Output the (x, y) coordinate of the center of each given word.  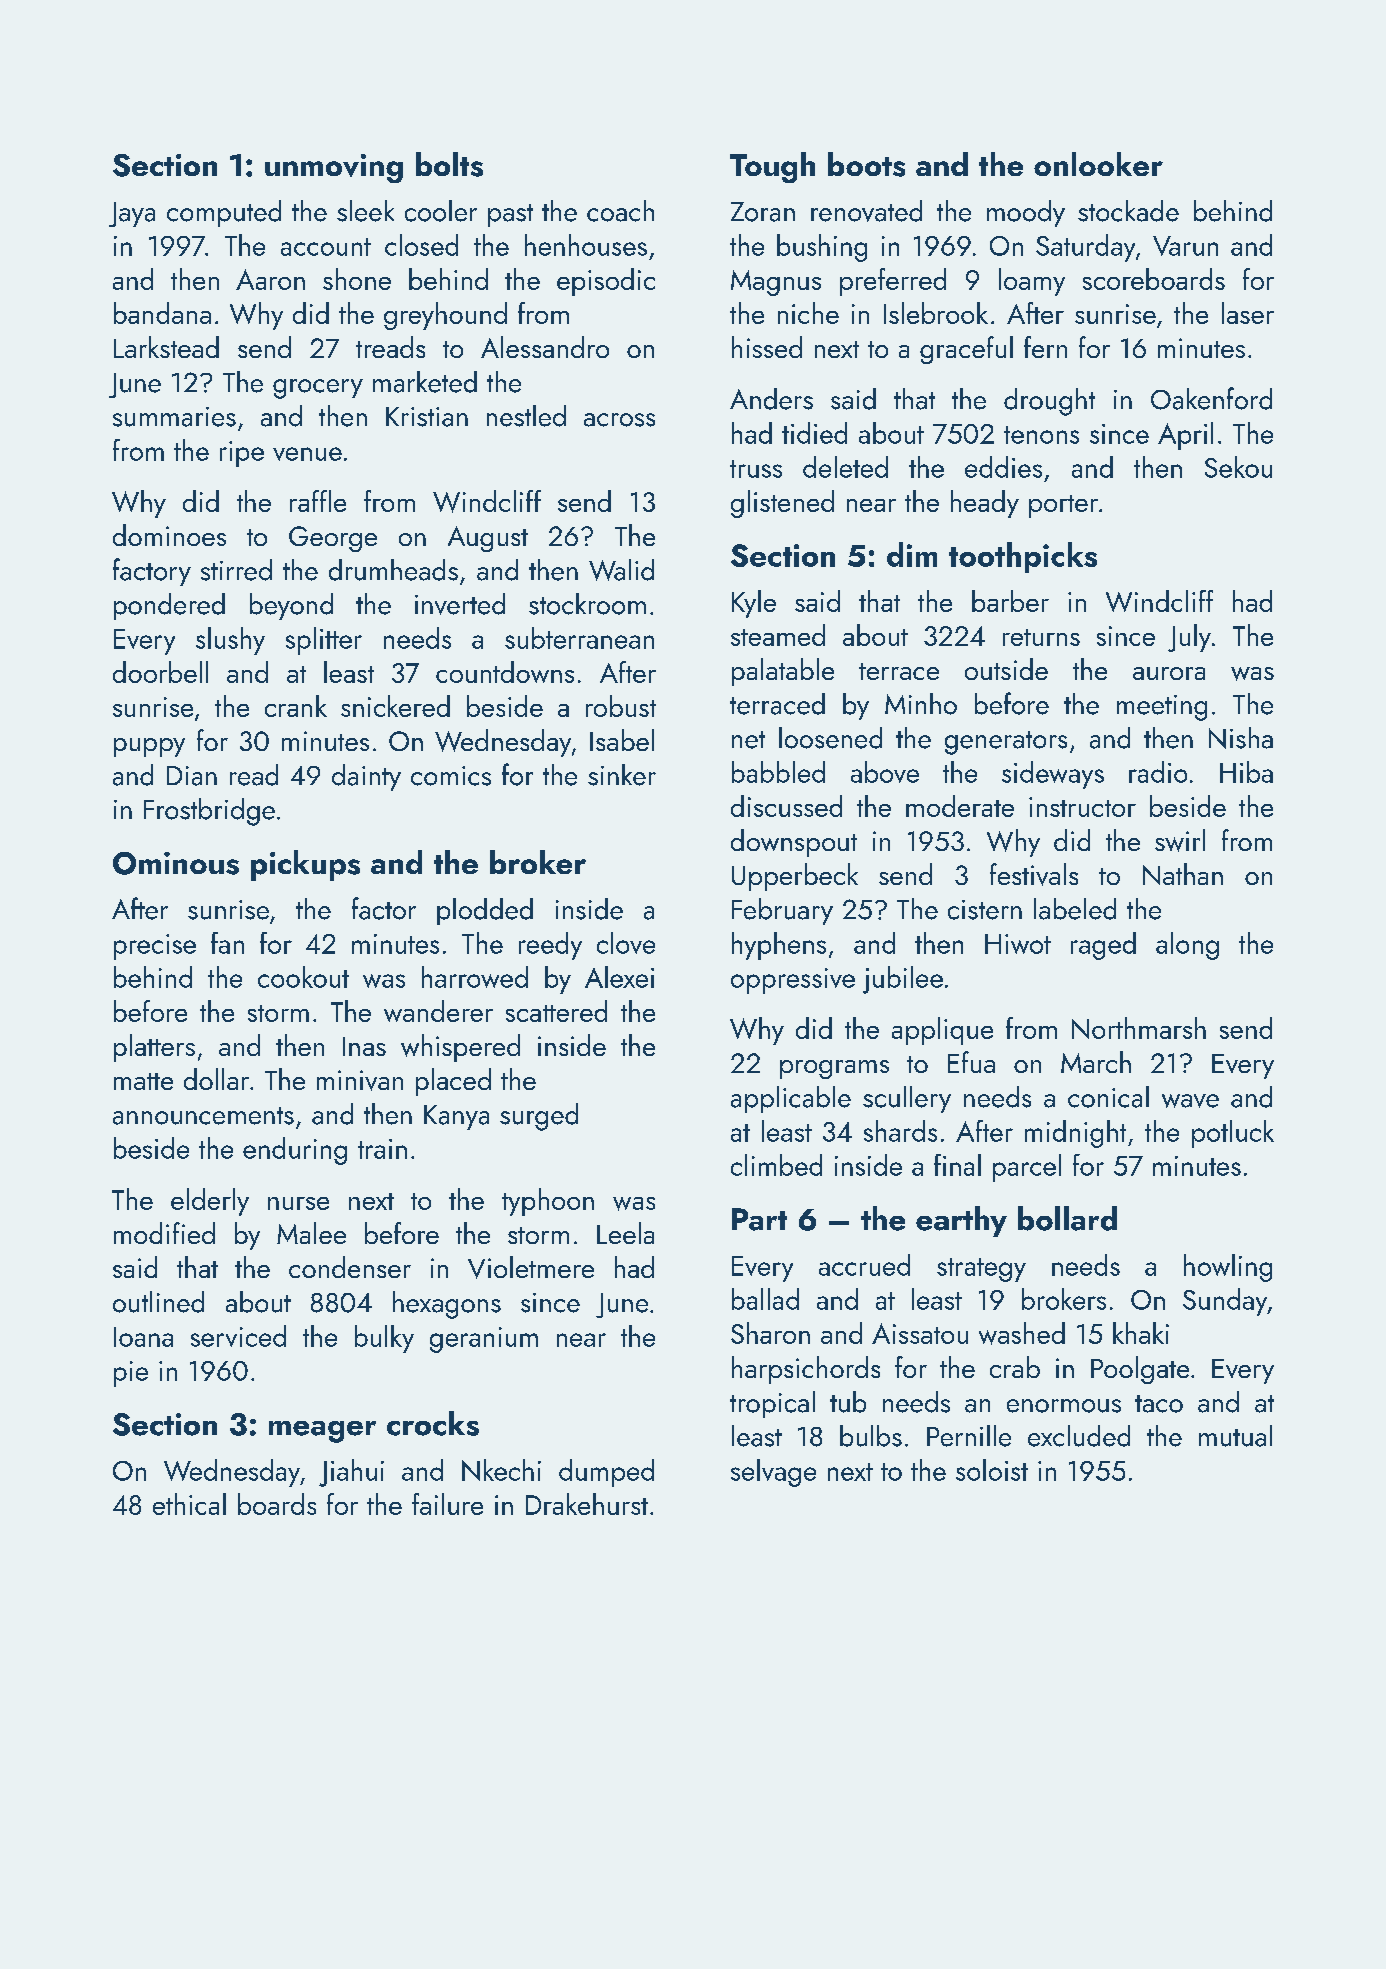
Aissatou (920, 1333)
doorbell (160, 672)
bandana (162, 313)
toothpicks (1023, 557)
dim (912, 554)
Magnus (776, 283)
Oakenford (1211, 398)
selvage (773, 1473)
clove (626, 943)
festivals (1034, 874)
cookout (303, 977)
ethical (189, 1504)
